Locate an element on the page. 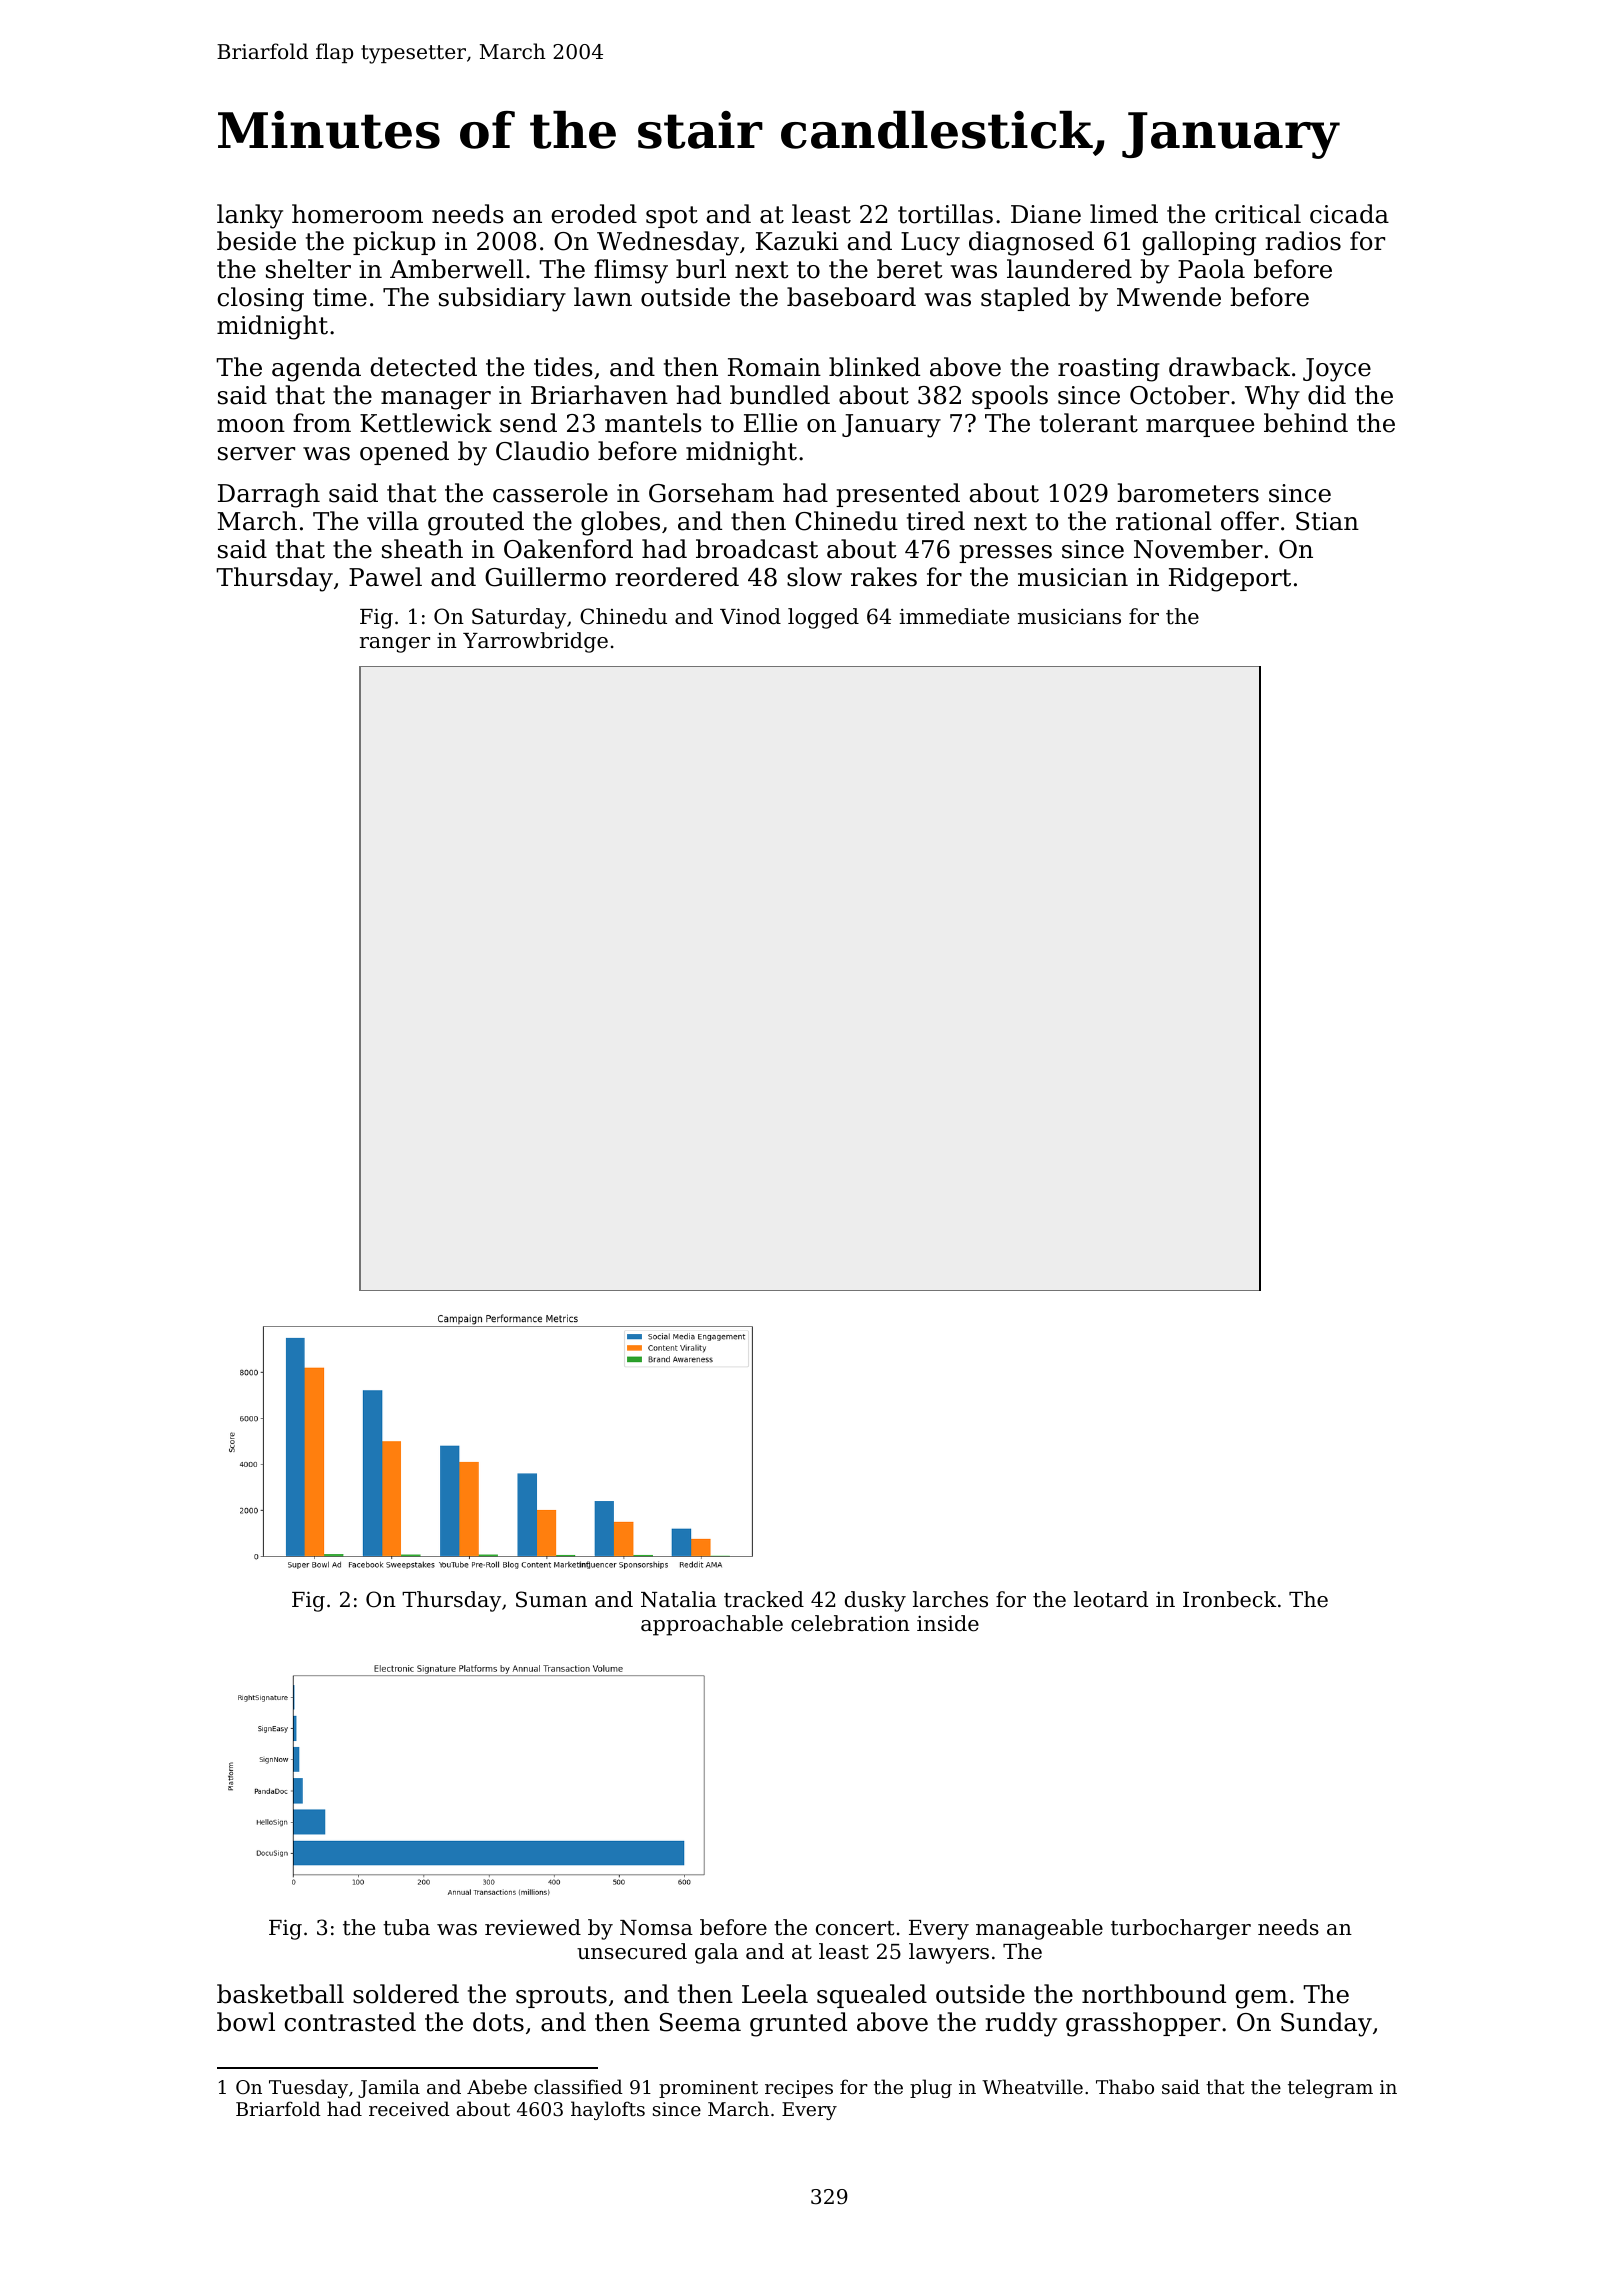 This image has height=2292, width=1620. Kazuki is located at coordinates (797, 241).
